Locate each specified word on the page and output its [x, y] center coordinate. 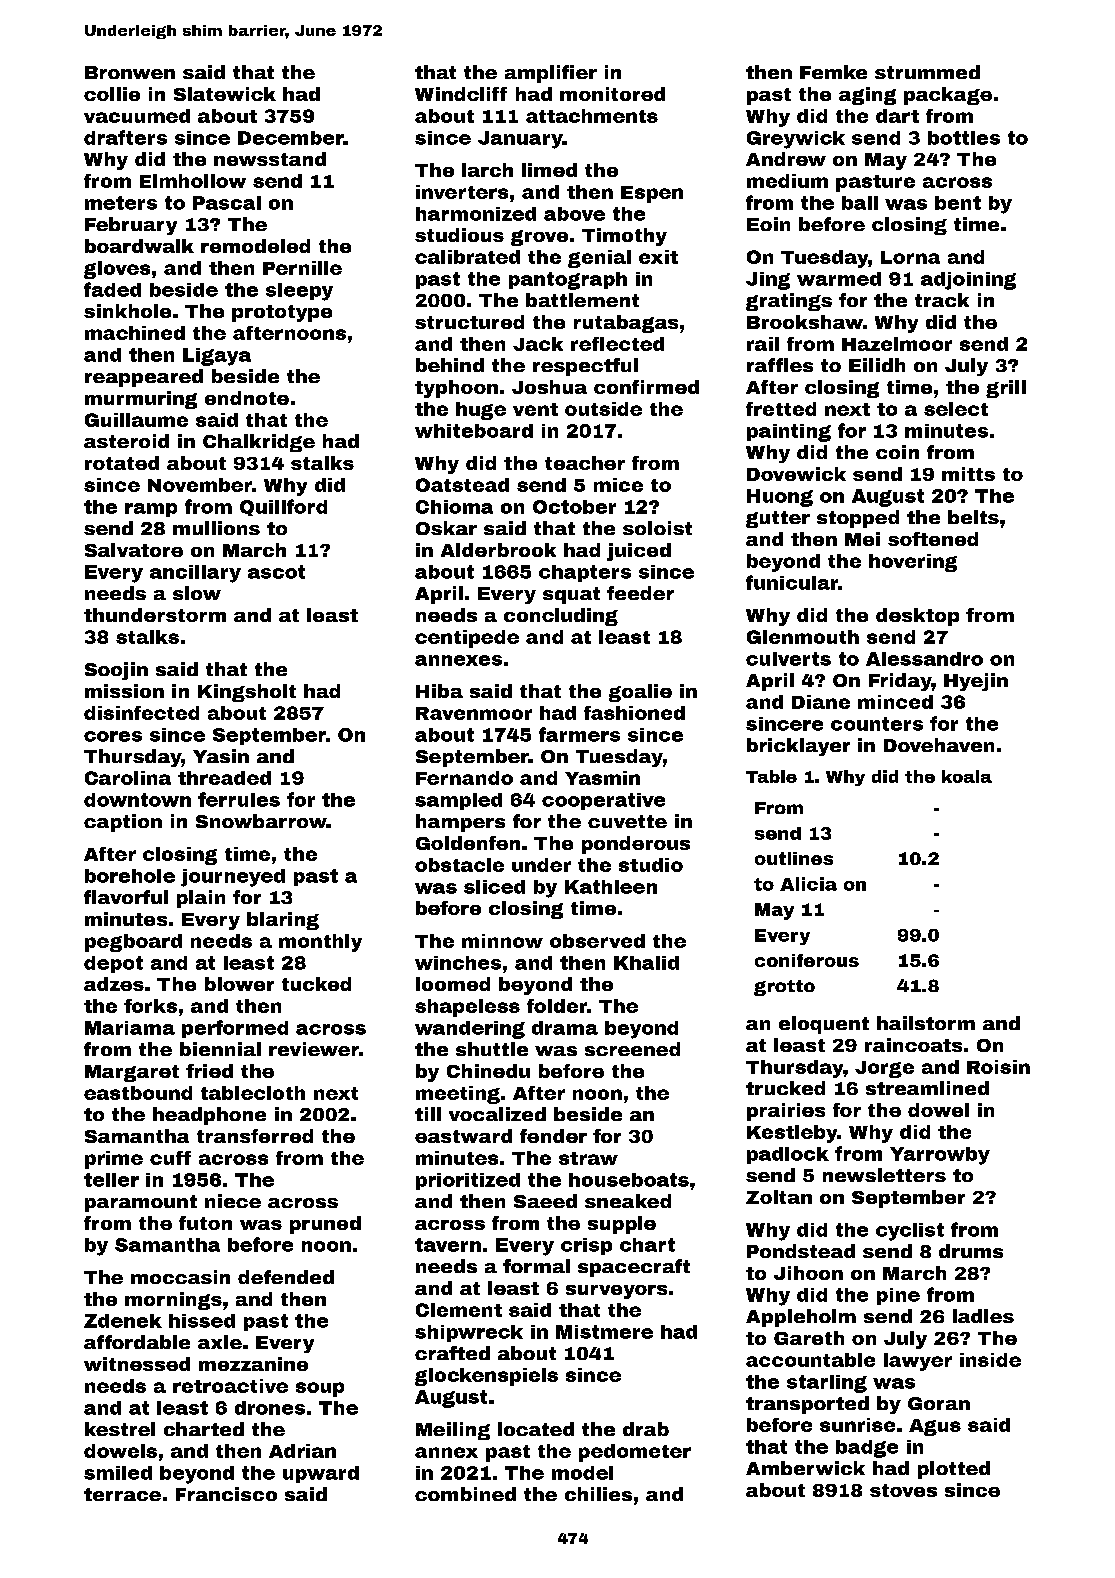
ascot [276, 572]
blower [239, 984]
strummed [927, 72]
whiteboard [474, 431]
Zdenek [123, 1321]
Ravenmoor [474, 713]
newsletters [884, 1175]
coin [897, 452]
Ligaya [217, 357]
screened [632, 1049]
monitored [612, 94]
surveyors [616, 1292]
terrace [122, 1494]
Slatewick [225, 94]
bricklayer [798, 747]
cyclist [910, 1232]
